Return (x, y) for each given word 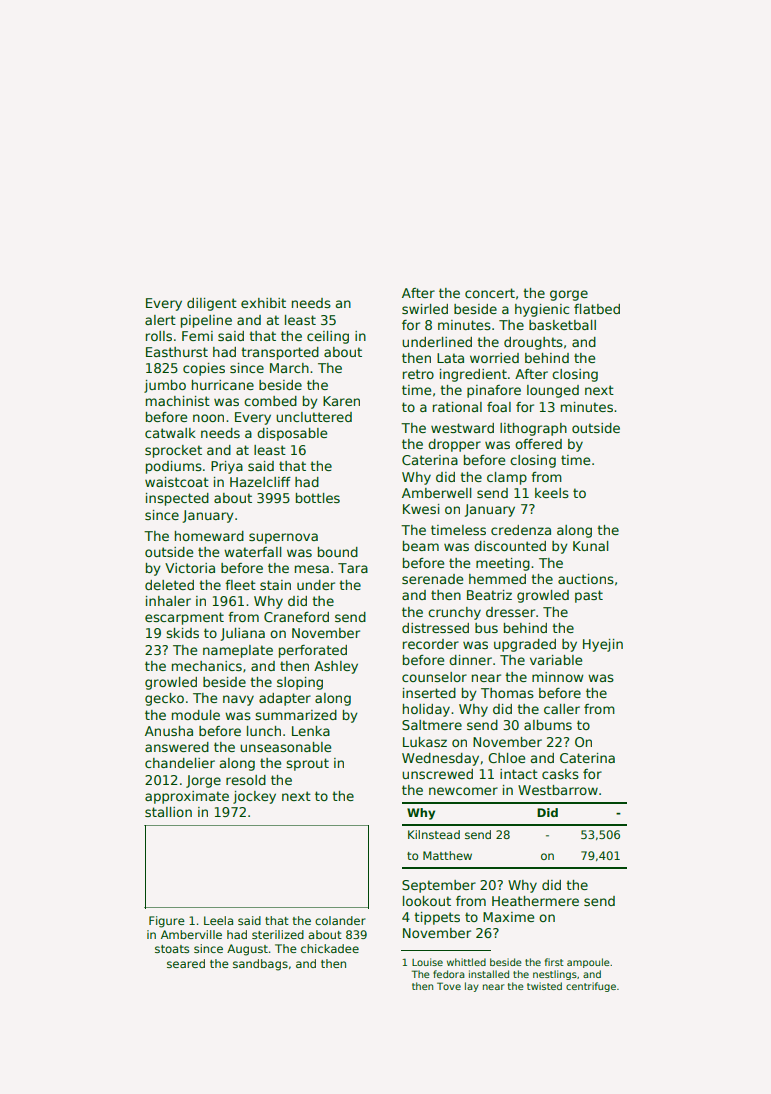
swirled (425, 309)
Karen (341, 401)
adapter (285, 699)
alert (160, 320)
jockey (254, 797)
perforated (313, 651)
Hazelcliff (260, 482)
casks (560, 774)
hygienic (542, 310)
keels (552, 493)
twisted (544, 986)
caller (562, 709)
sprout (307, 764)
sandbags (260, 965)
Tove (449, 986)
